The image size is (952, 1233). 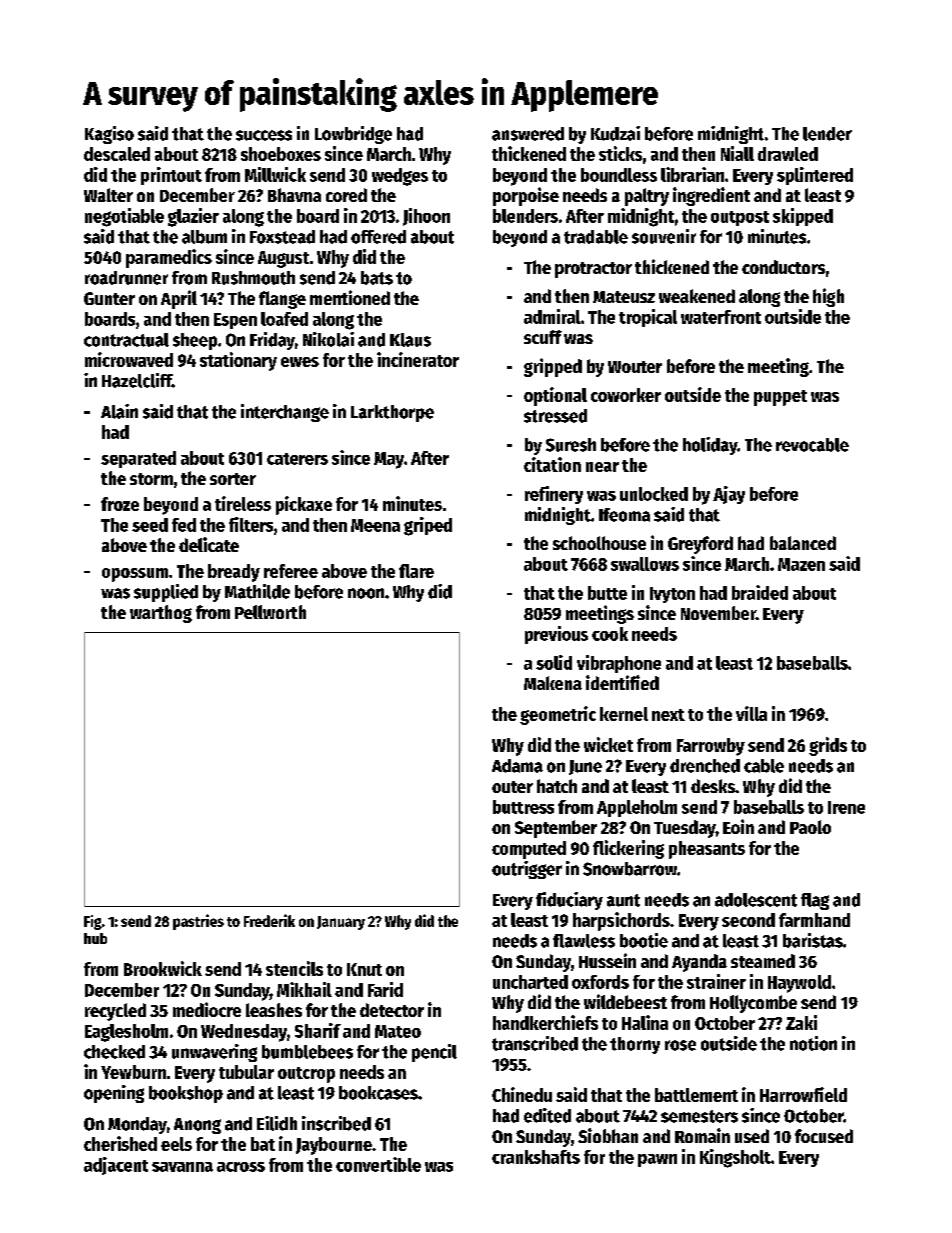 What do you see at coordinates (109, 135) in the image?
I see `Kagiso` at bounding box center [109, 135].
